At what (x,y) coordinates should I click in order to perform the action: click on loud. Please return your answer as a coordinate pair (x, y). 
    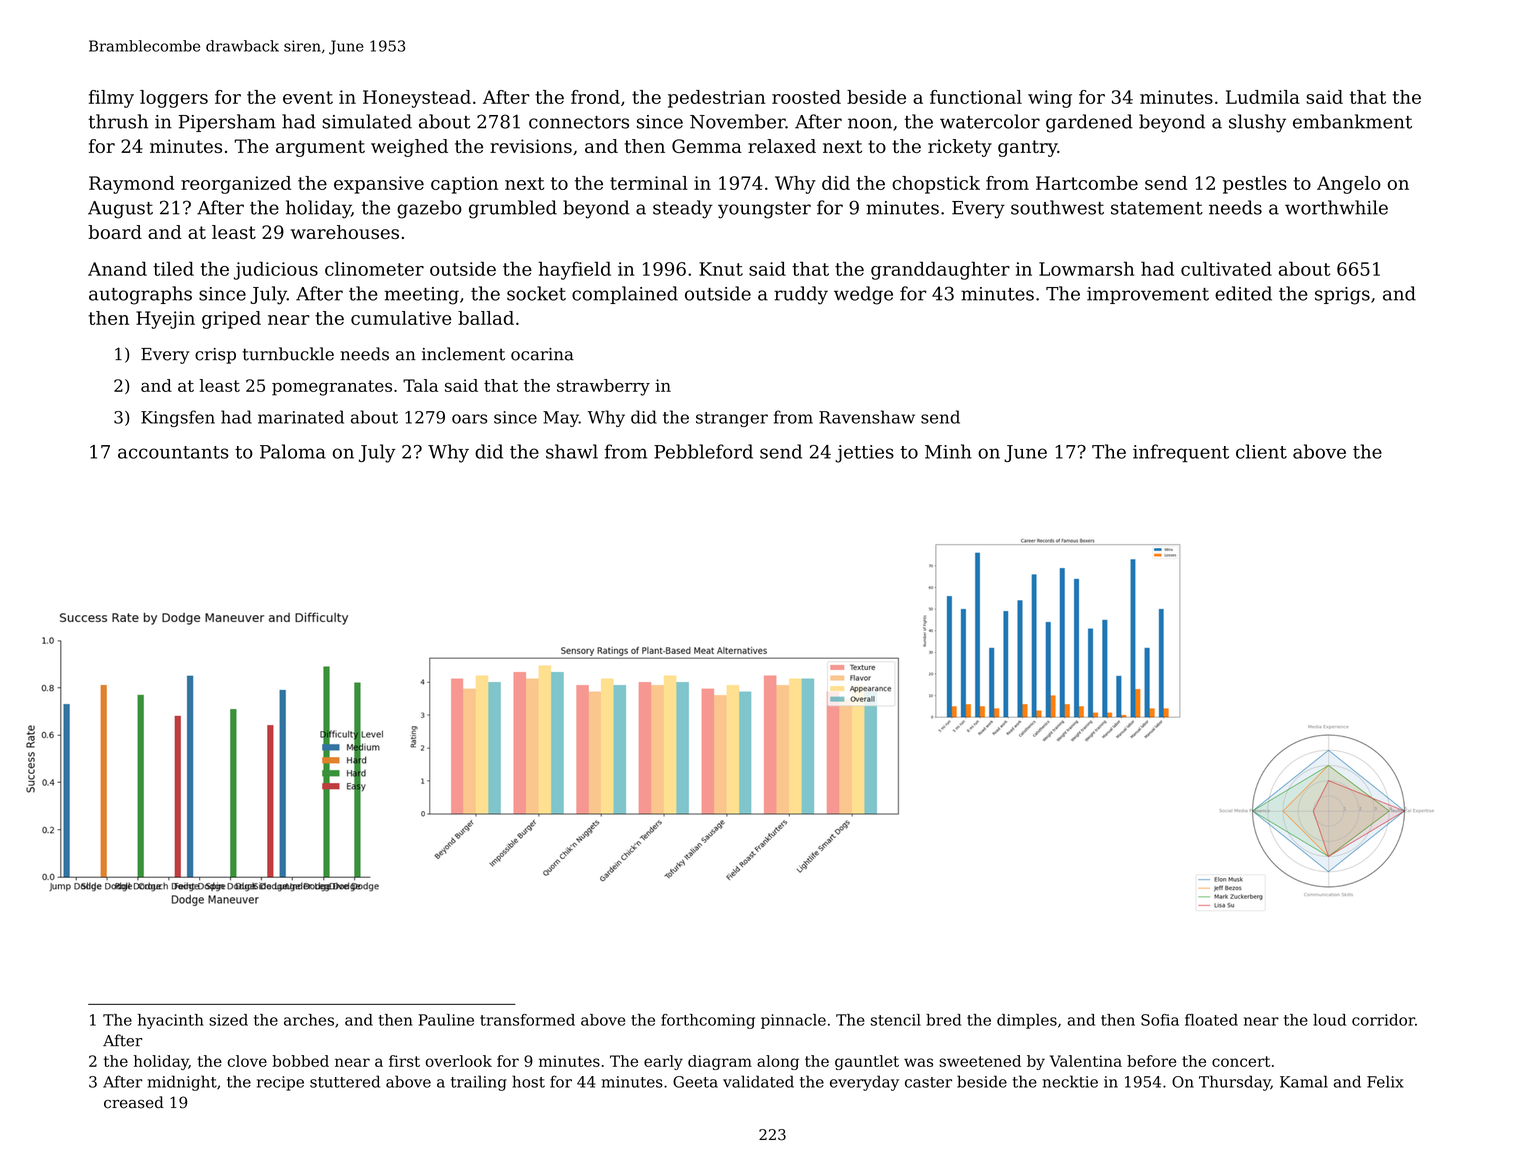
    Looking at the image, I should click on (1329, 1020).
